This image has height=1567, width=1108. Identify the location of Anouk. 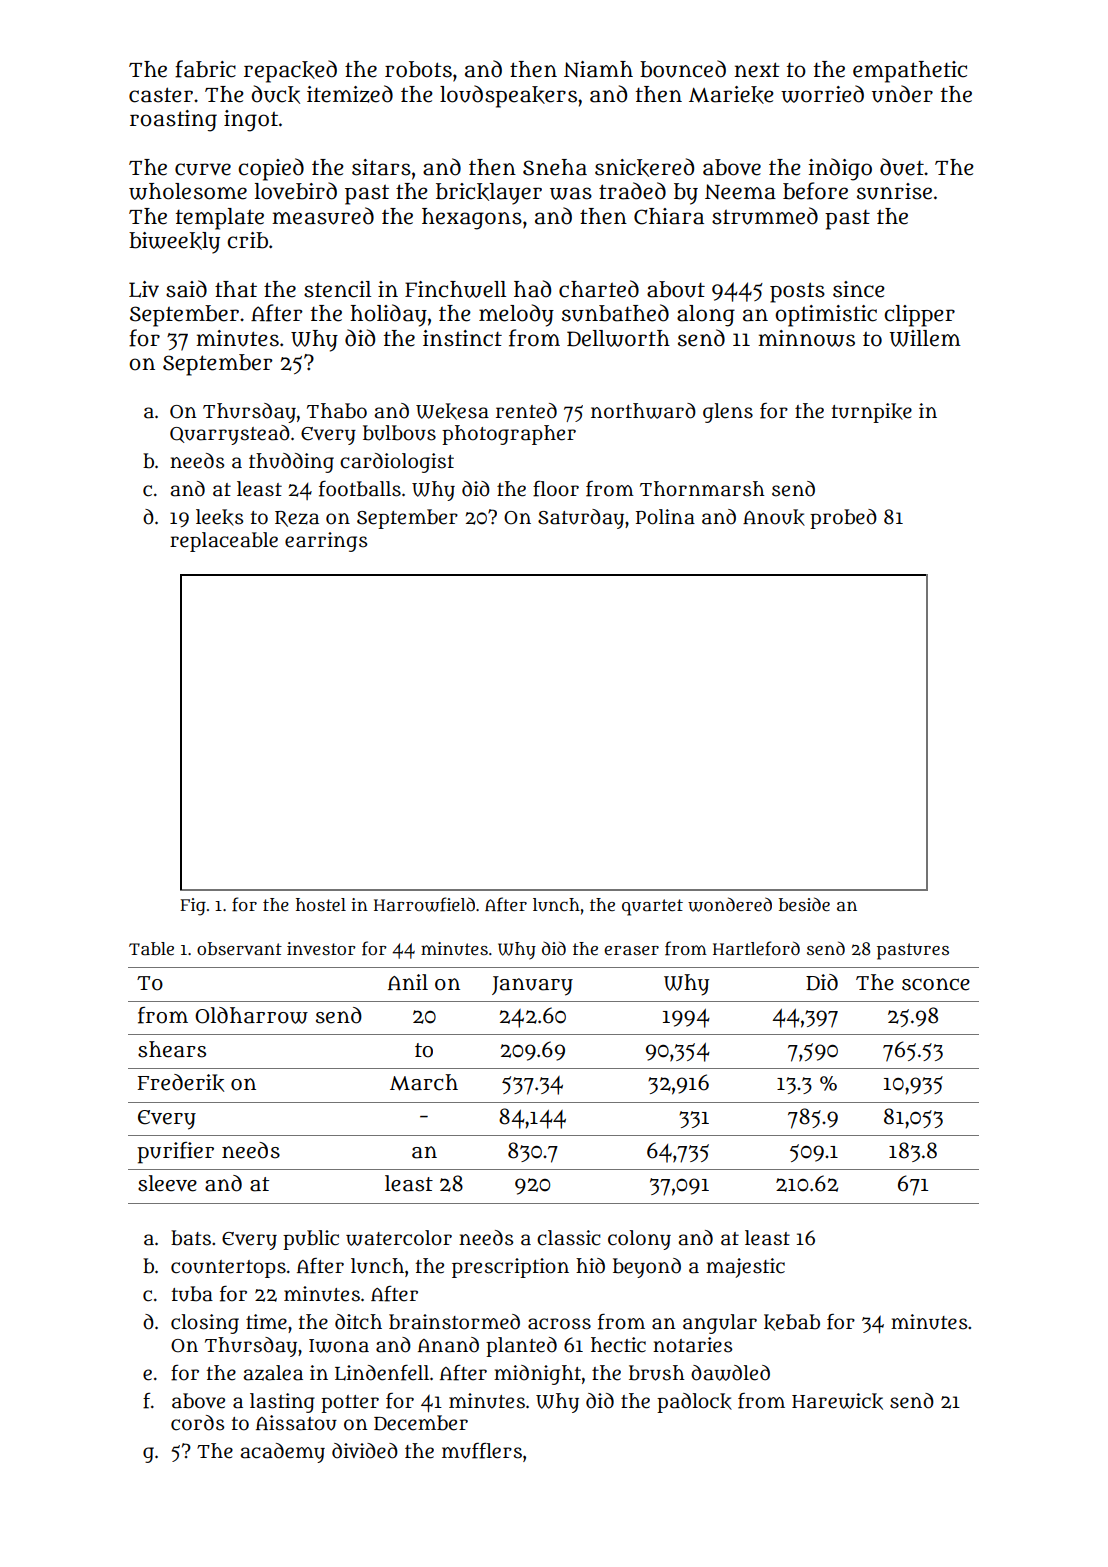
(774, 517).
